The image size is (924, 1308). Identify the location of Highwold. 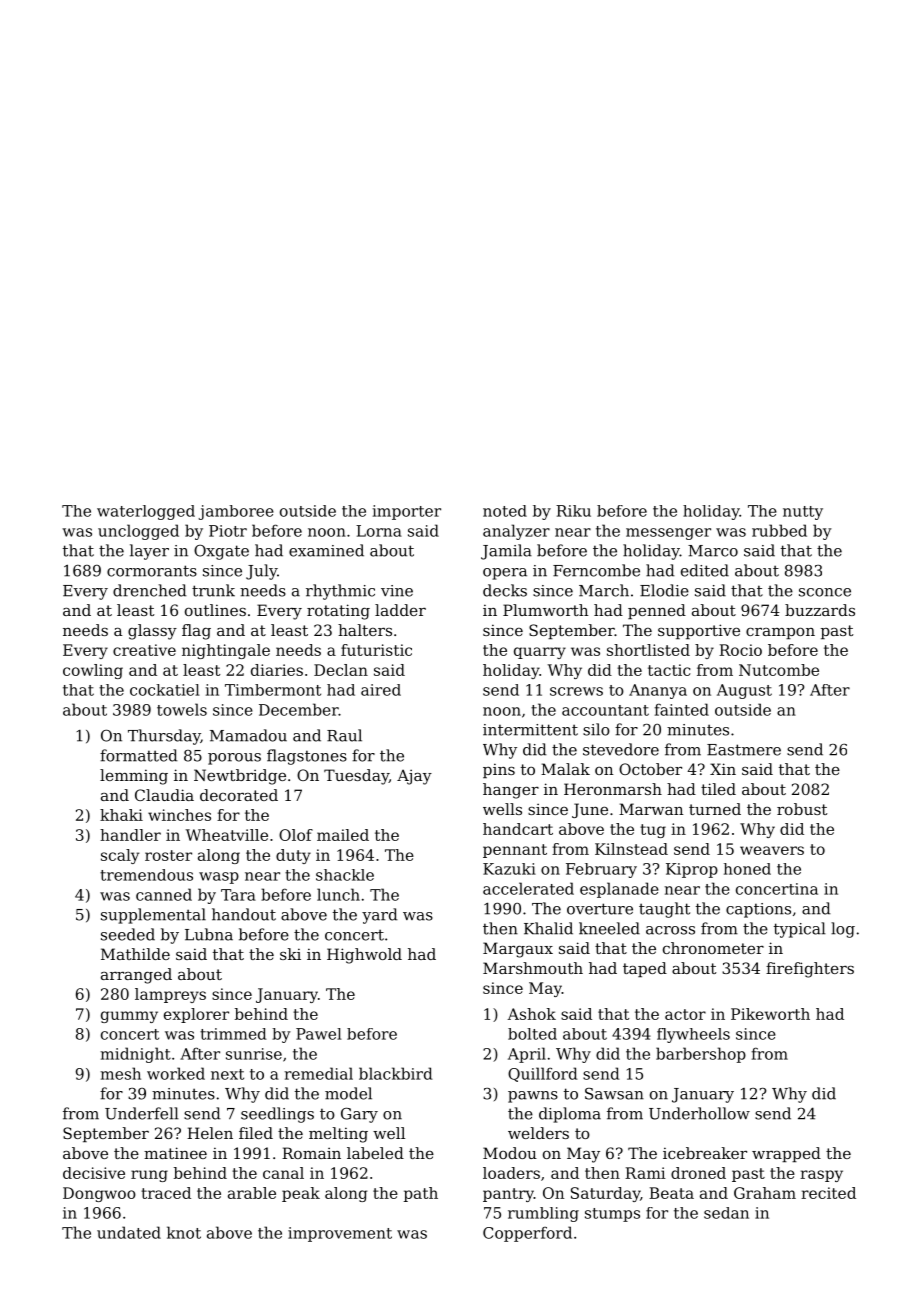
(364, 956).
